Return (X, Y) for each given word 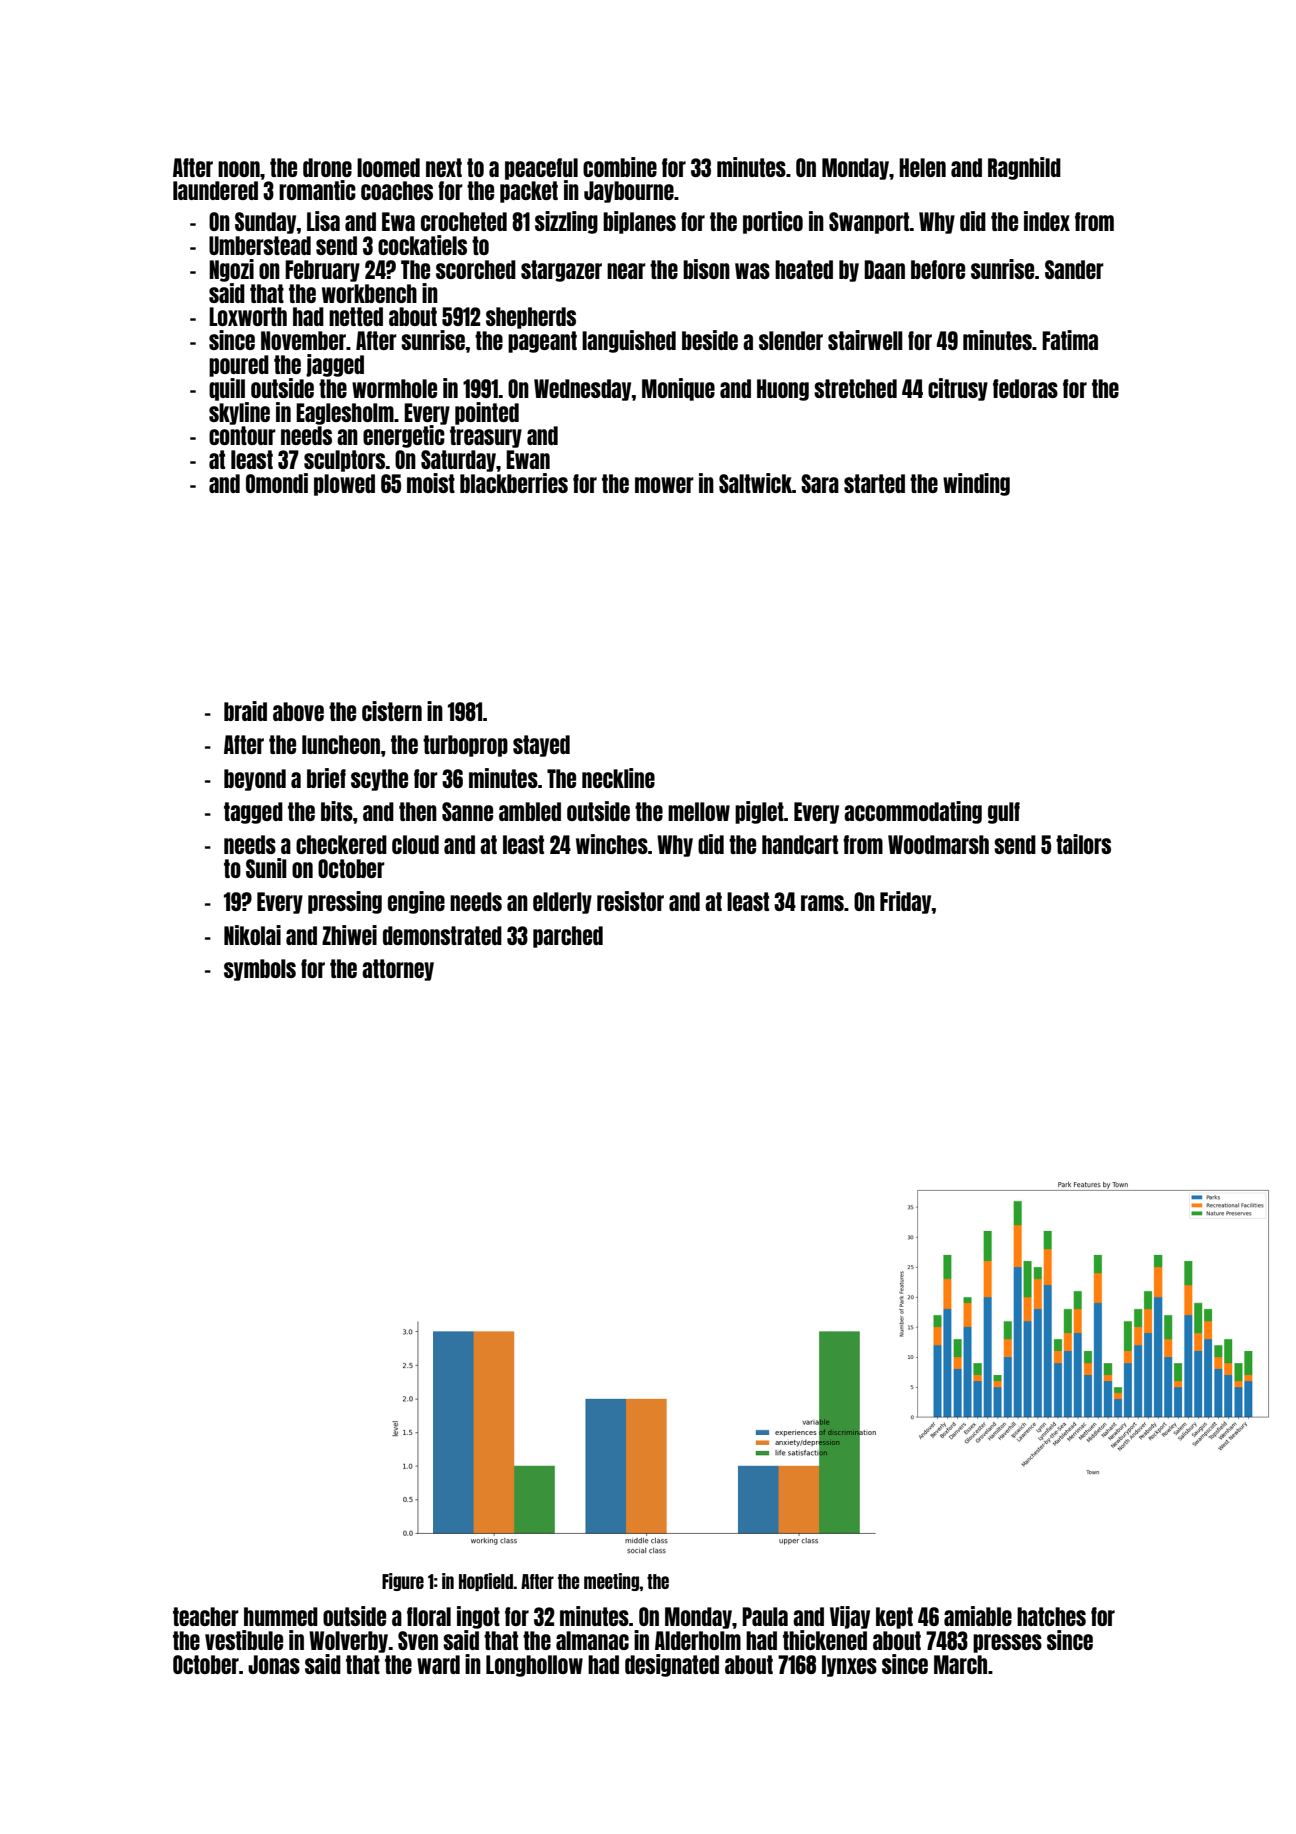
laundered (215, 190)
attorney (398, 970)
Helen (922, 167)
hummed (281, 1616)
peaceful (541, 169)
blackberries (514, 483)
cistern (392, 711)
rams (822, 903)
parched (568, 937)
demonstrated (442, 935)
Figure (403, 1582)
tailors (1083, 844)
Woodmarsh (938, 844)
